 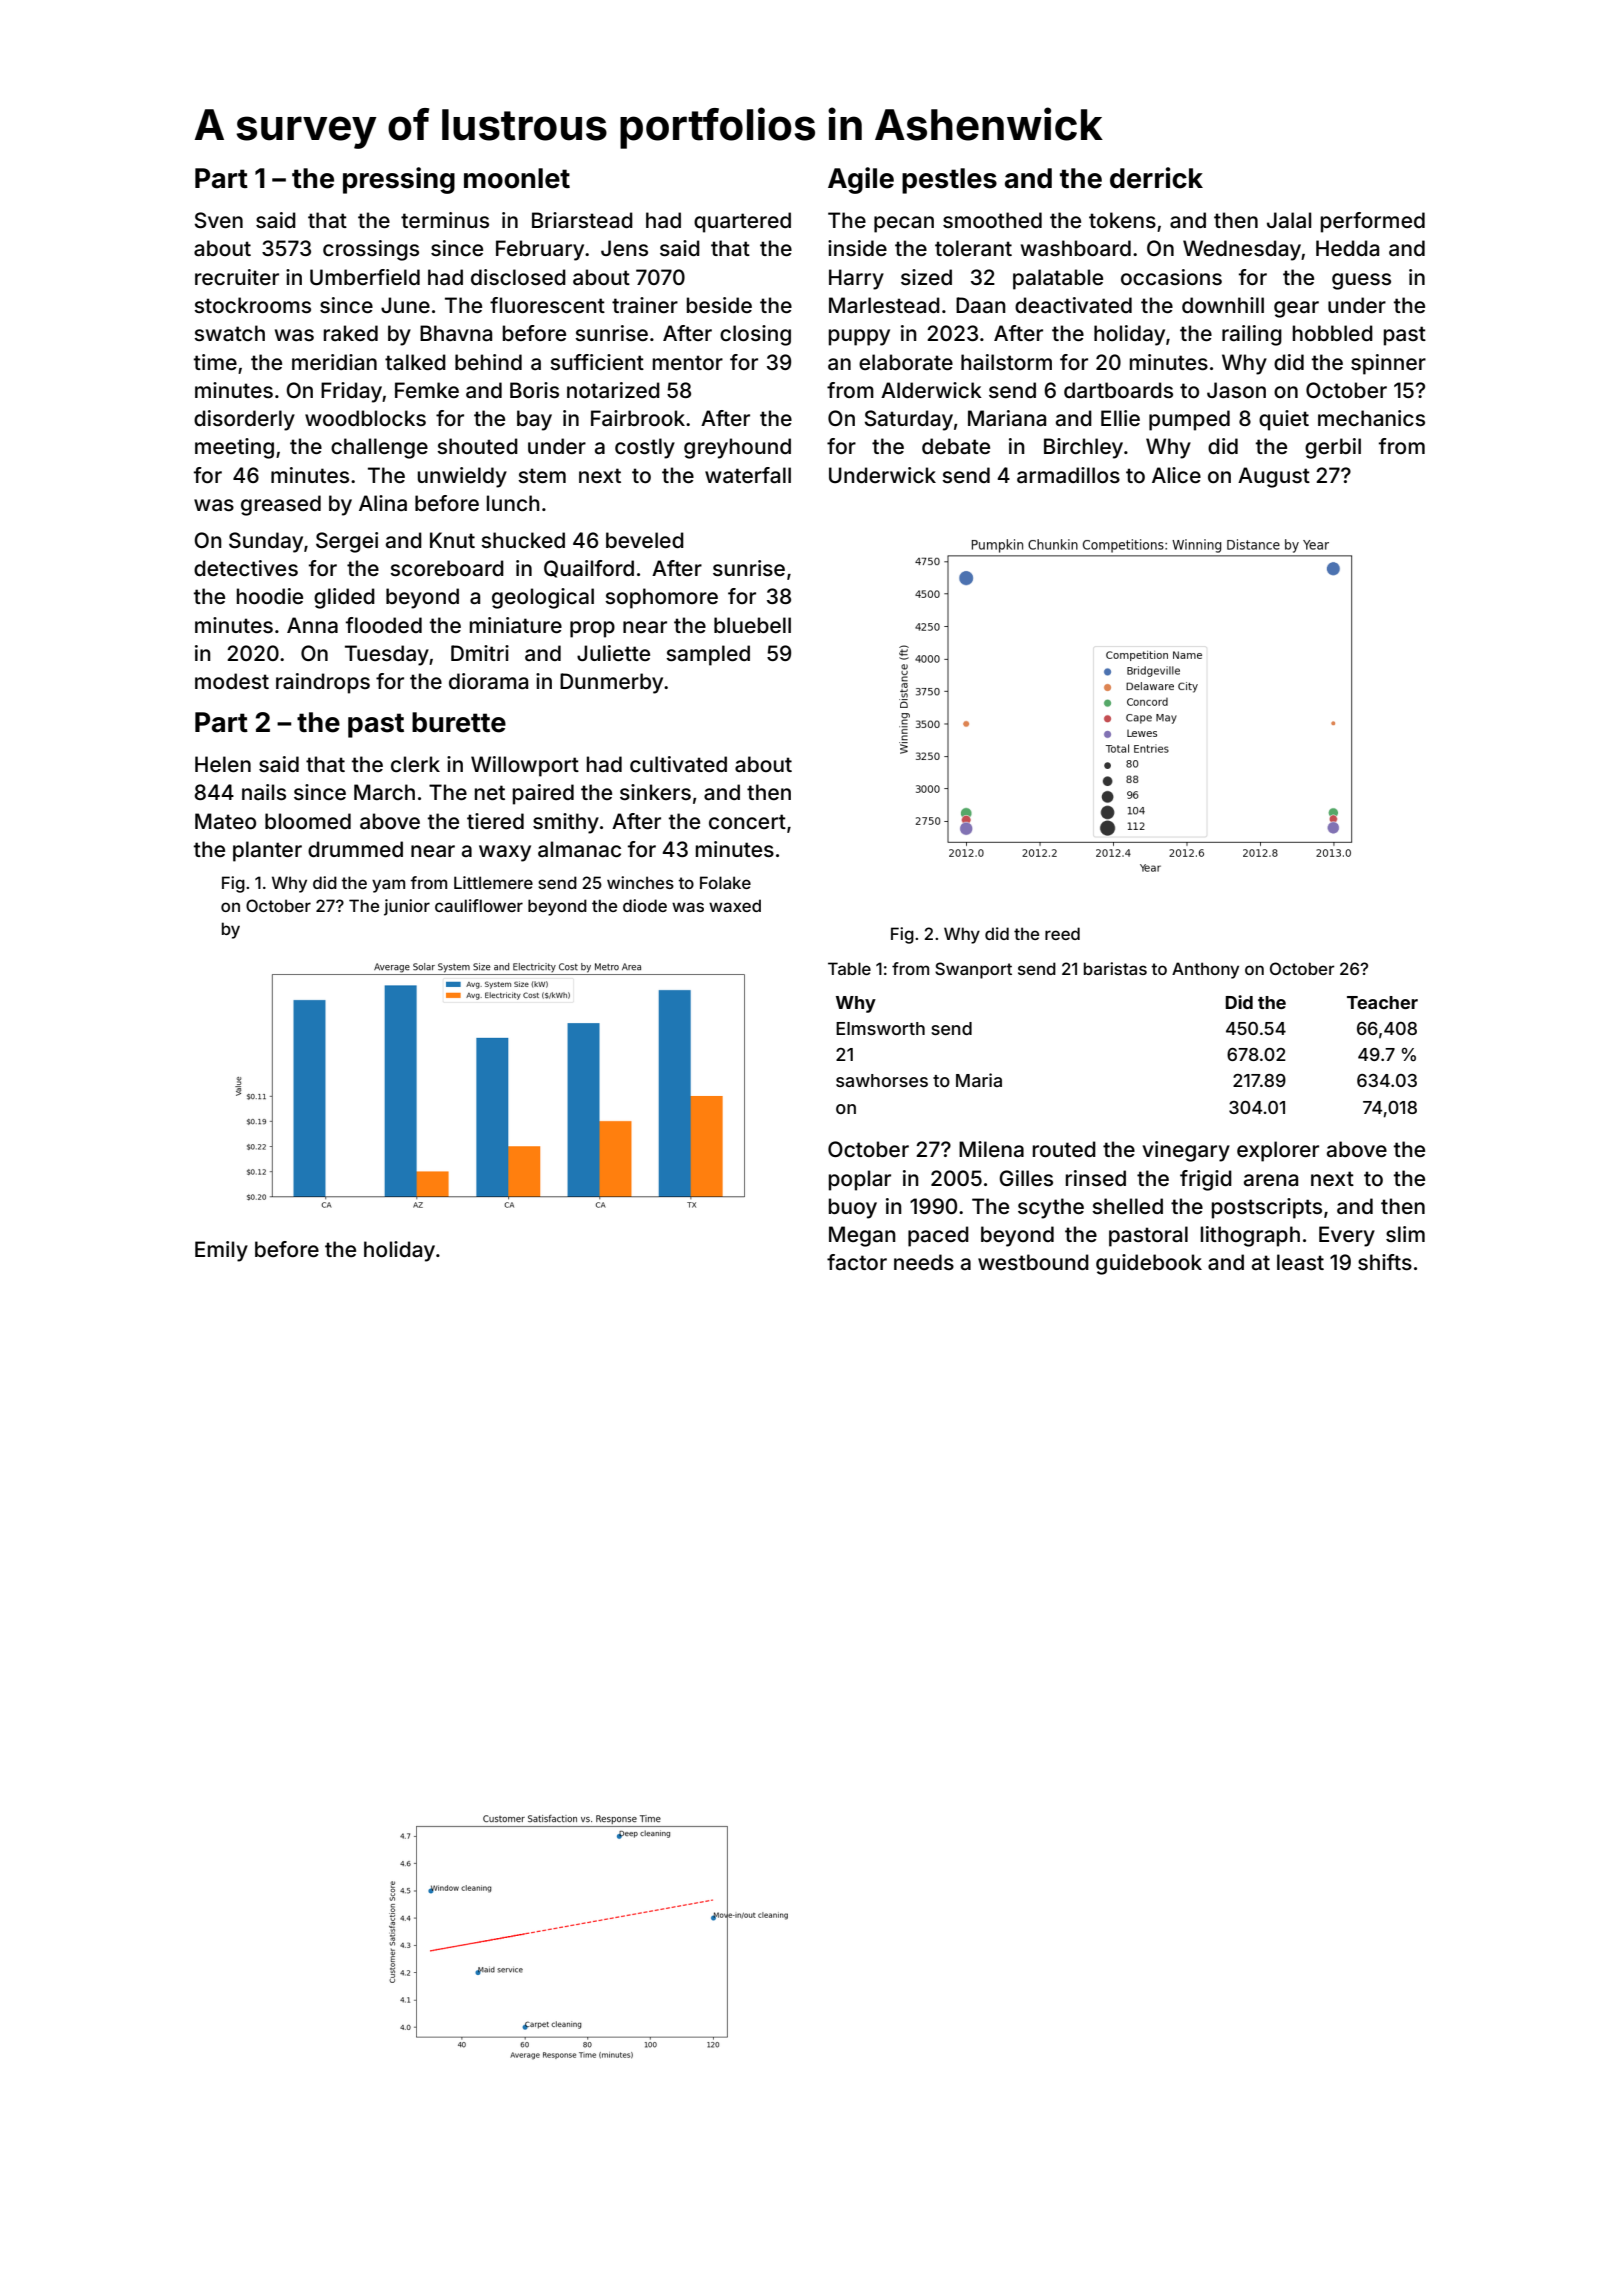 I want to click on poplar, so click(x=860, y=1180).
